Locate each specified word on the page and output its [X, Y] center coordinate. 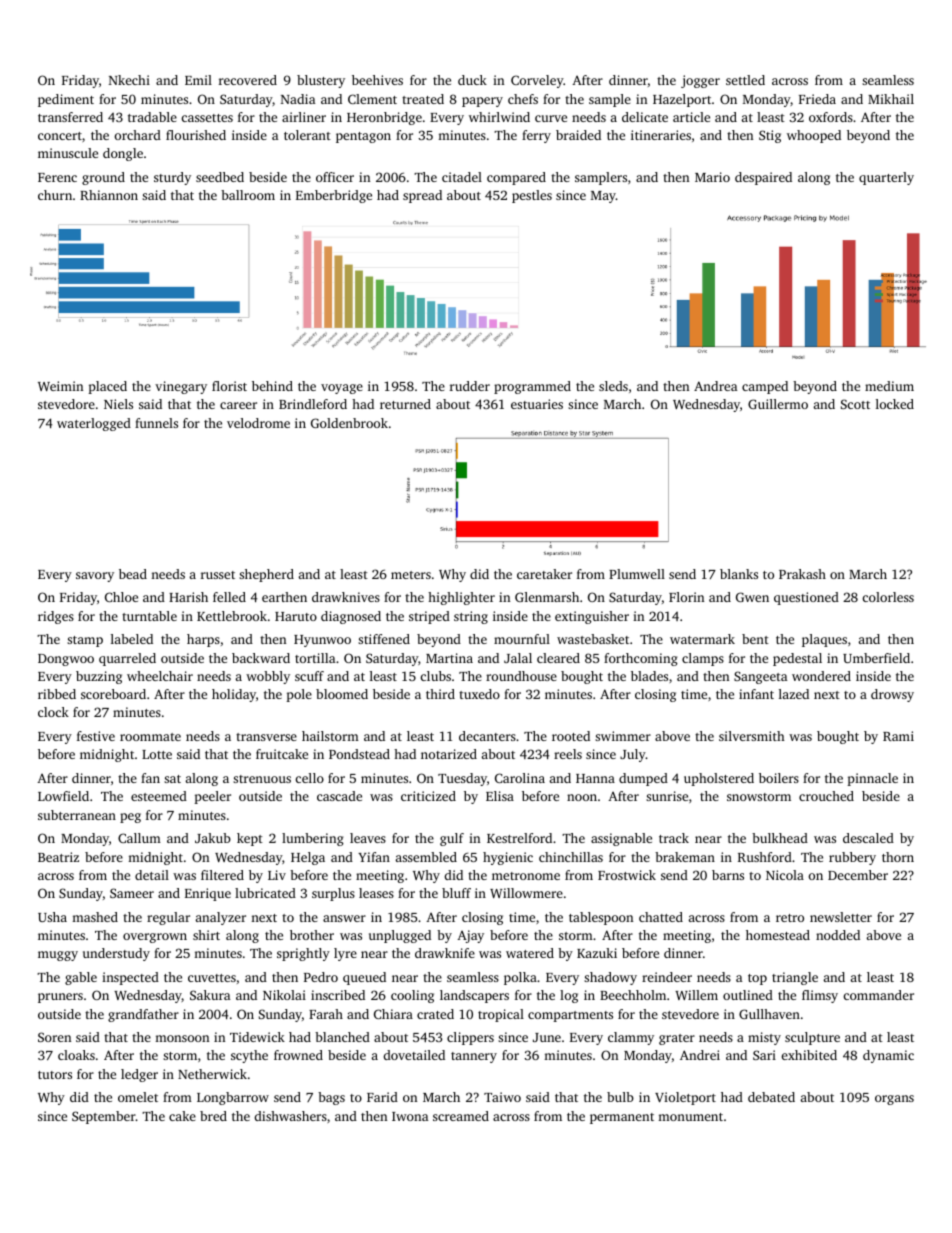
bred [213, 1116]
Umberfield [876, 658]
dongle [123, 154]
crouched [826, 796]
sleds [613, 386]
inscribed [338, 995]
